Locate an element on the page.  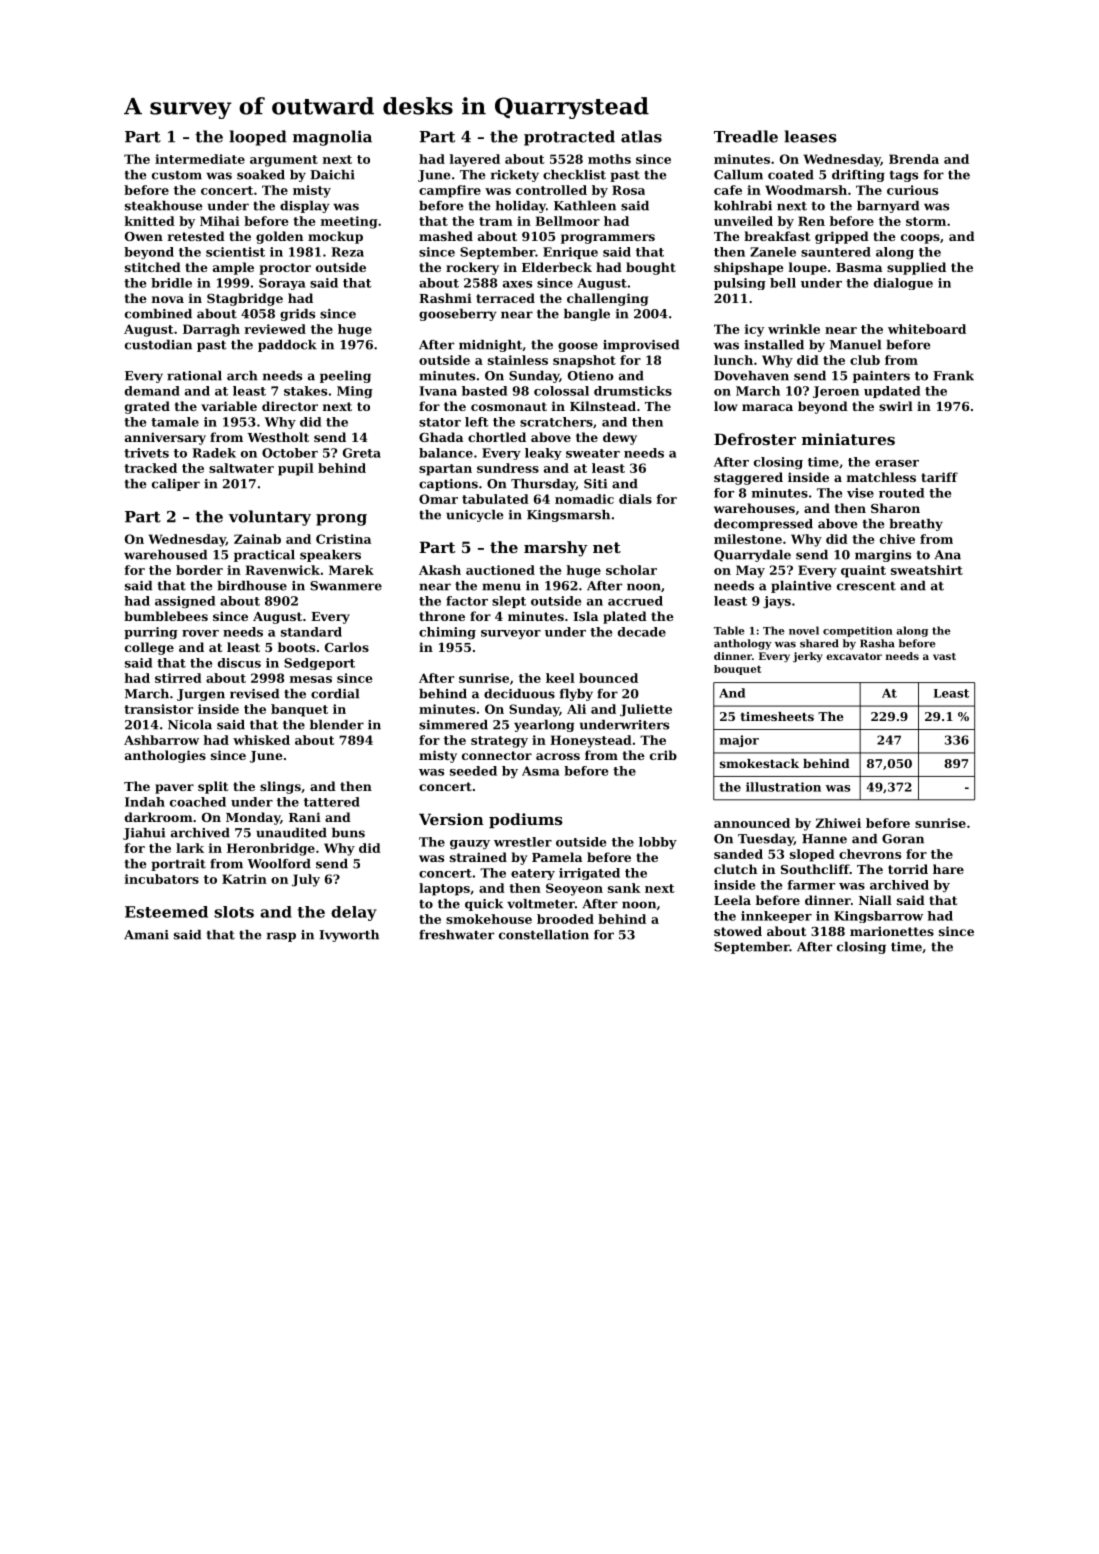
ample is located at coordinates (233, 268).
